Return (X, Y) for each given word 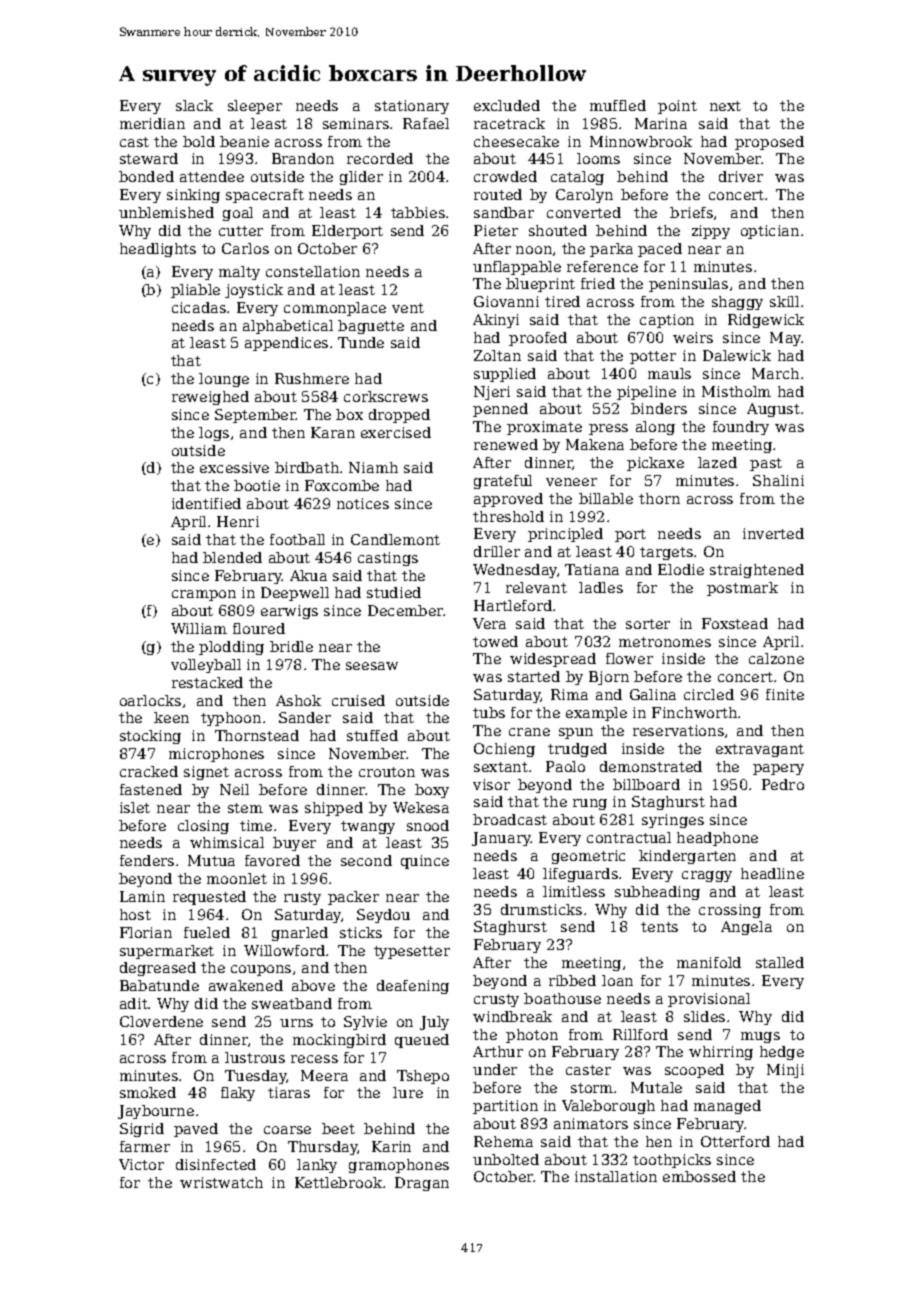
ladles (601, 587)
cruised (358, 700)
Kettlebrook (338, 1182)
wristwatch (221, 1182)
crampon (204, 595)
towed (495, 641)
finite (785, 694)
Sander (305, 717)
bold (199, 141)
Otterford (735, 1141)
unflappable (517, 268)
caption (667, 321)
